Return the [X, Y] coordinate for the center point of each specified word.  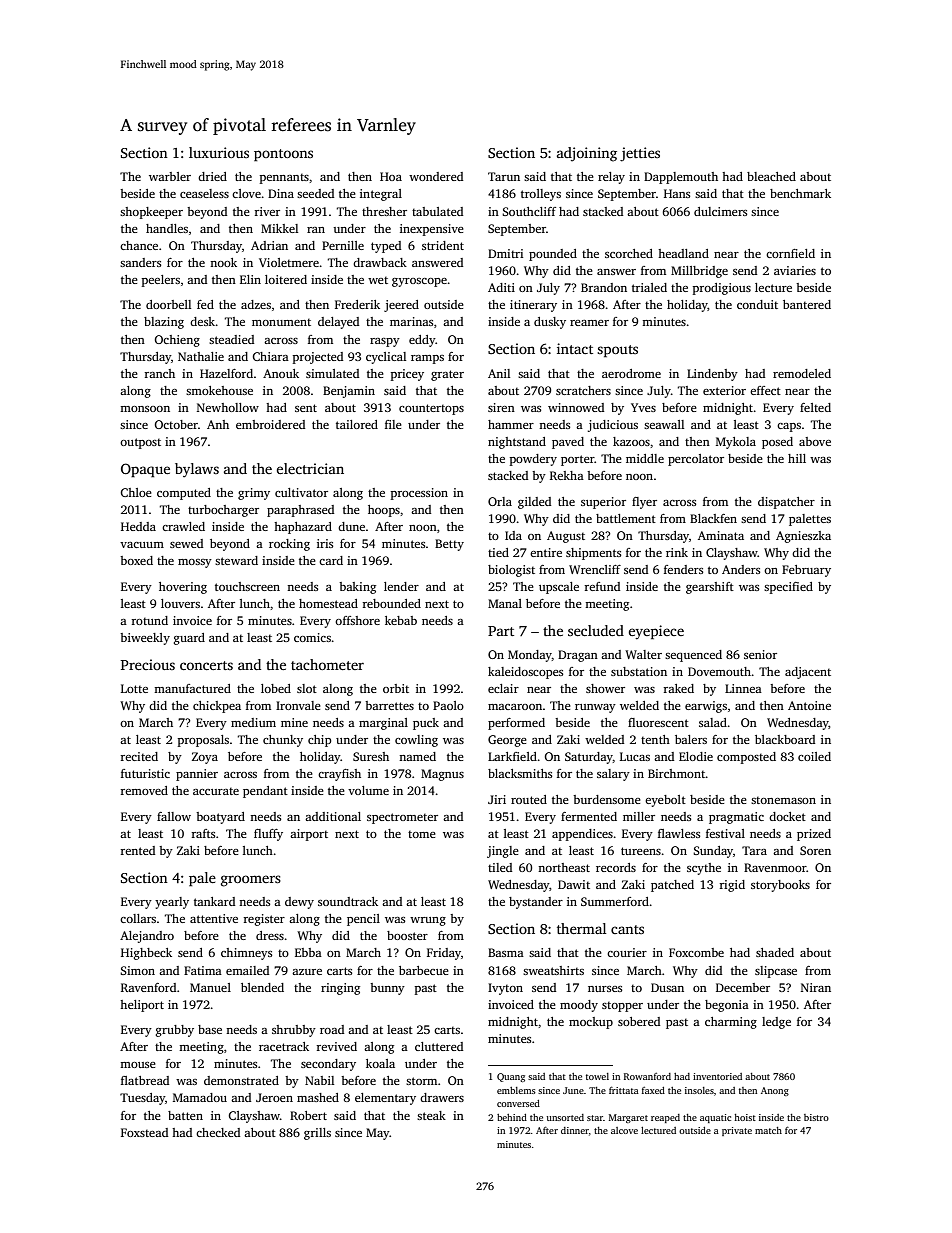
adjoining [587, 154]
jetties [640, 154]
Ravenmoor [775, 867]
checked [218, 1132]
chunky [283, 741]
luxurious [219, 152]
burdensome [607, 799]
